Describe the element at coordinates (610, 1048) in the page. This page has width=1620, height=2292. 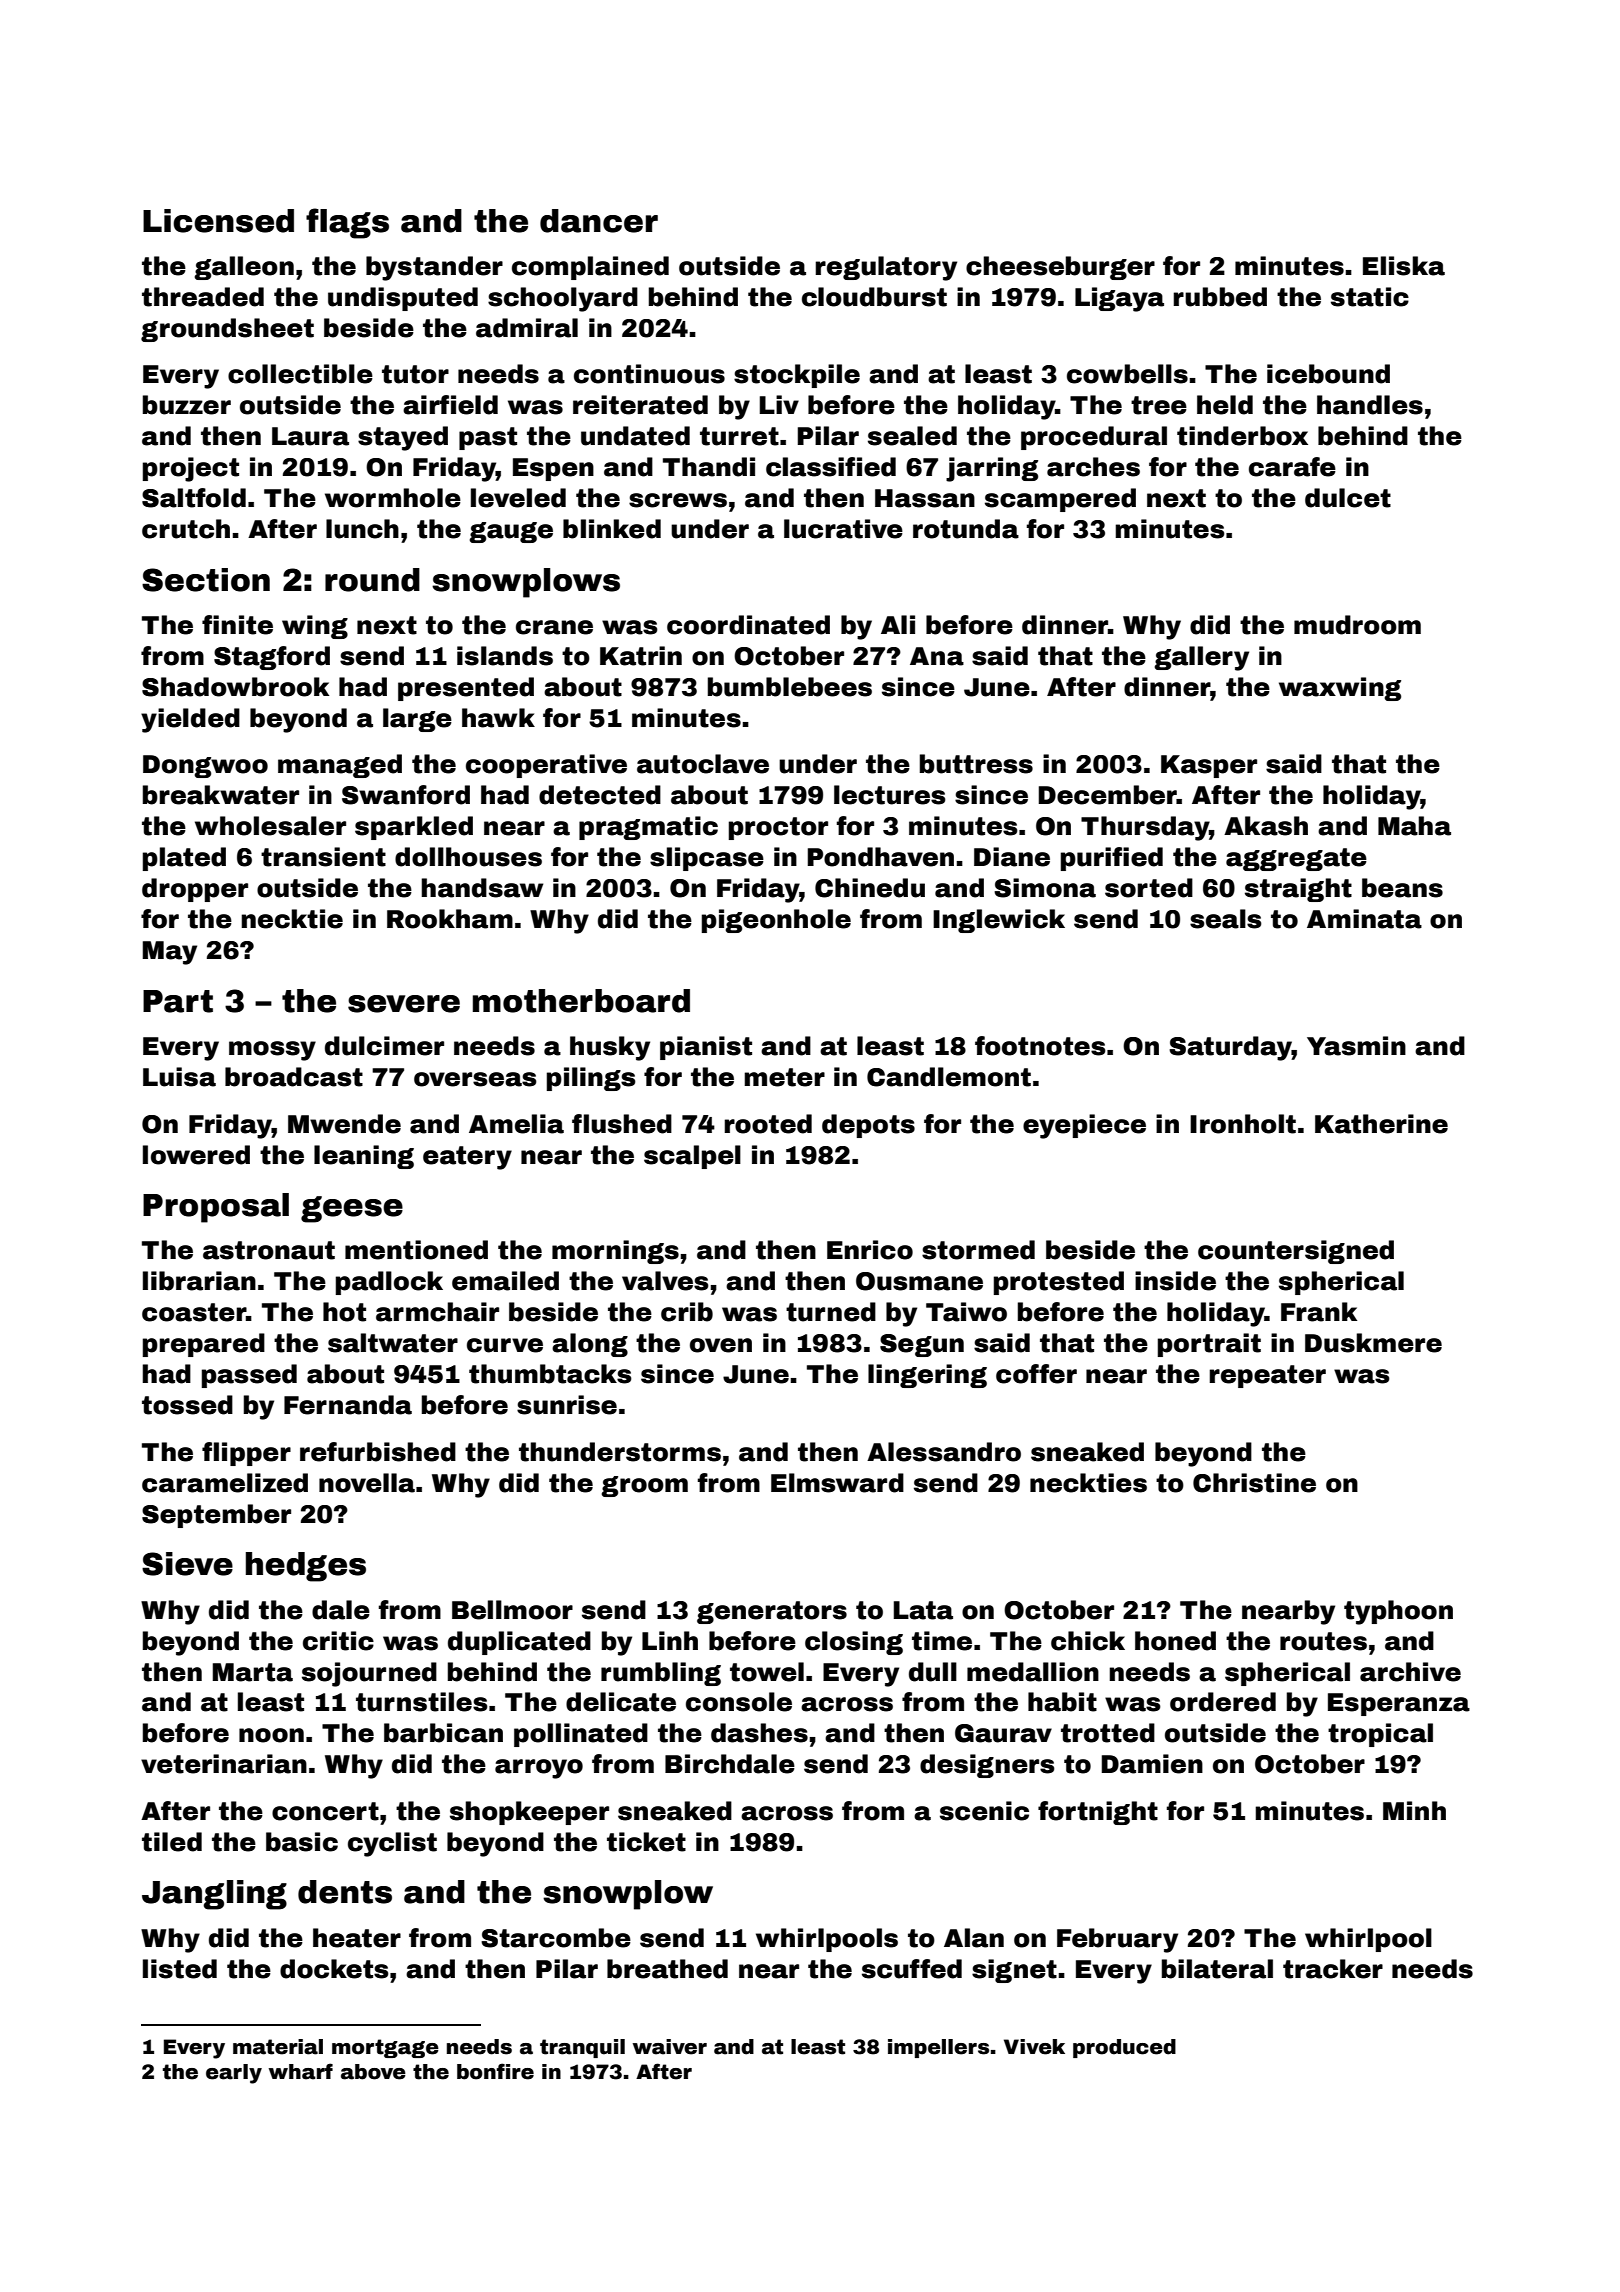
I see `husky` at that location.
